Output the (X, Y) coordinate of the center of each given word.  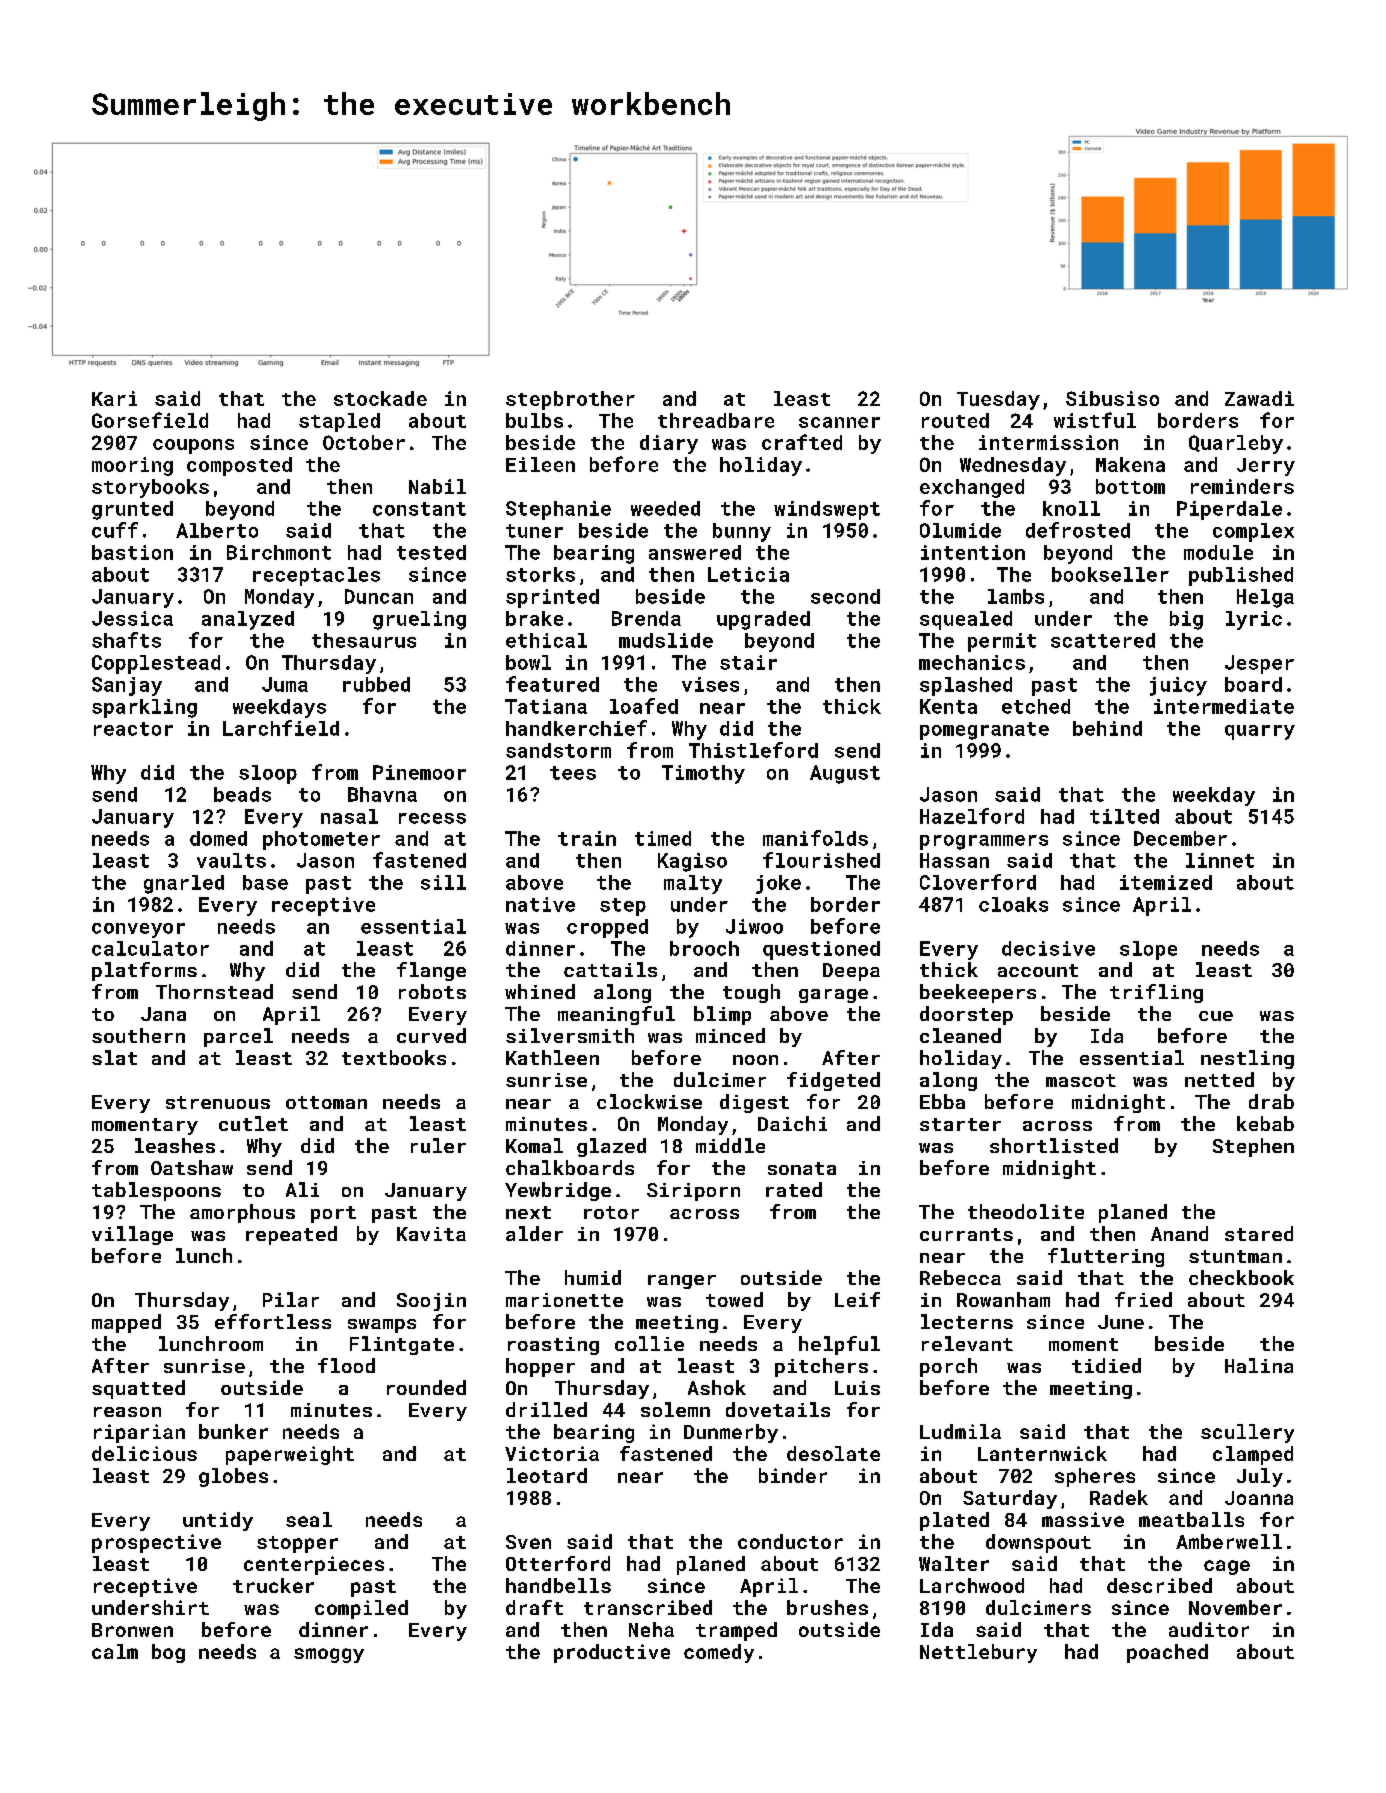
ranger (682, 1282)
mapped (126, 1323)
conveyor (138, 930)
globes (233, 1477)
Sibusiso (1112, 398)
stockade (380, 398)
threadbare (716, 420)
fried (1143, 1299)
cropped (607, 928)
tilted (1124, 816)
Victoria (552, 1453)
